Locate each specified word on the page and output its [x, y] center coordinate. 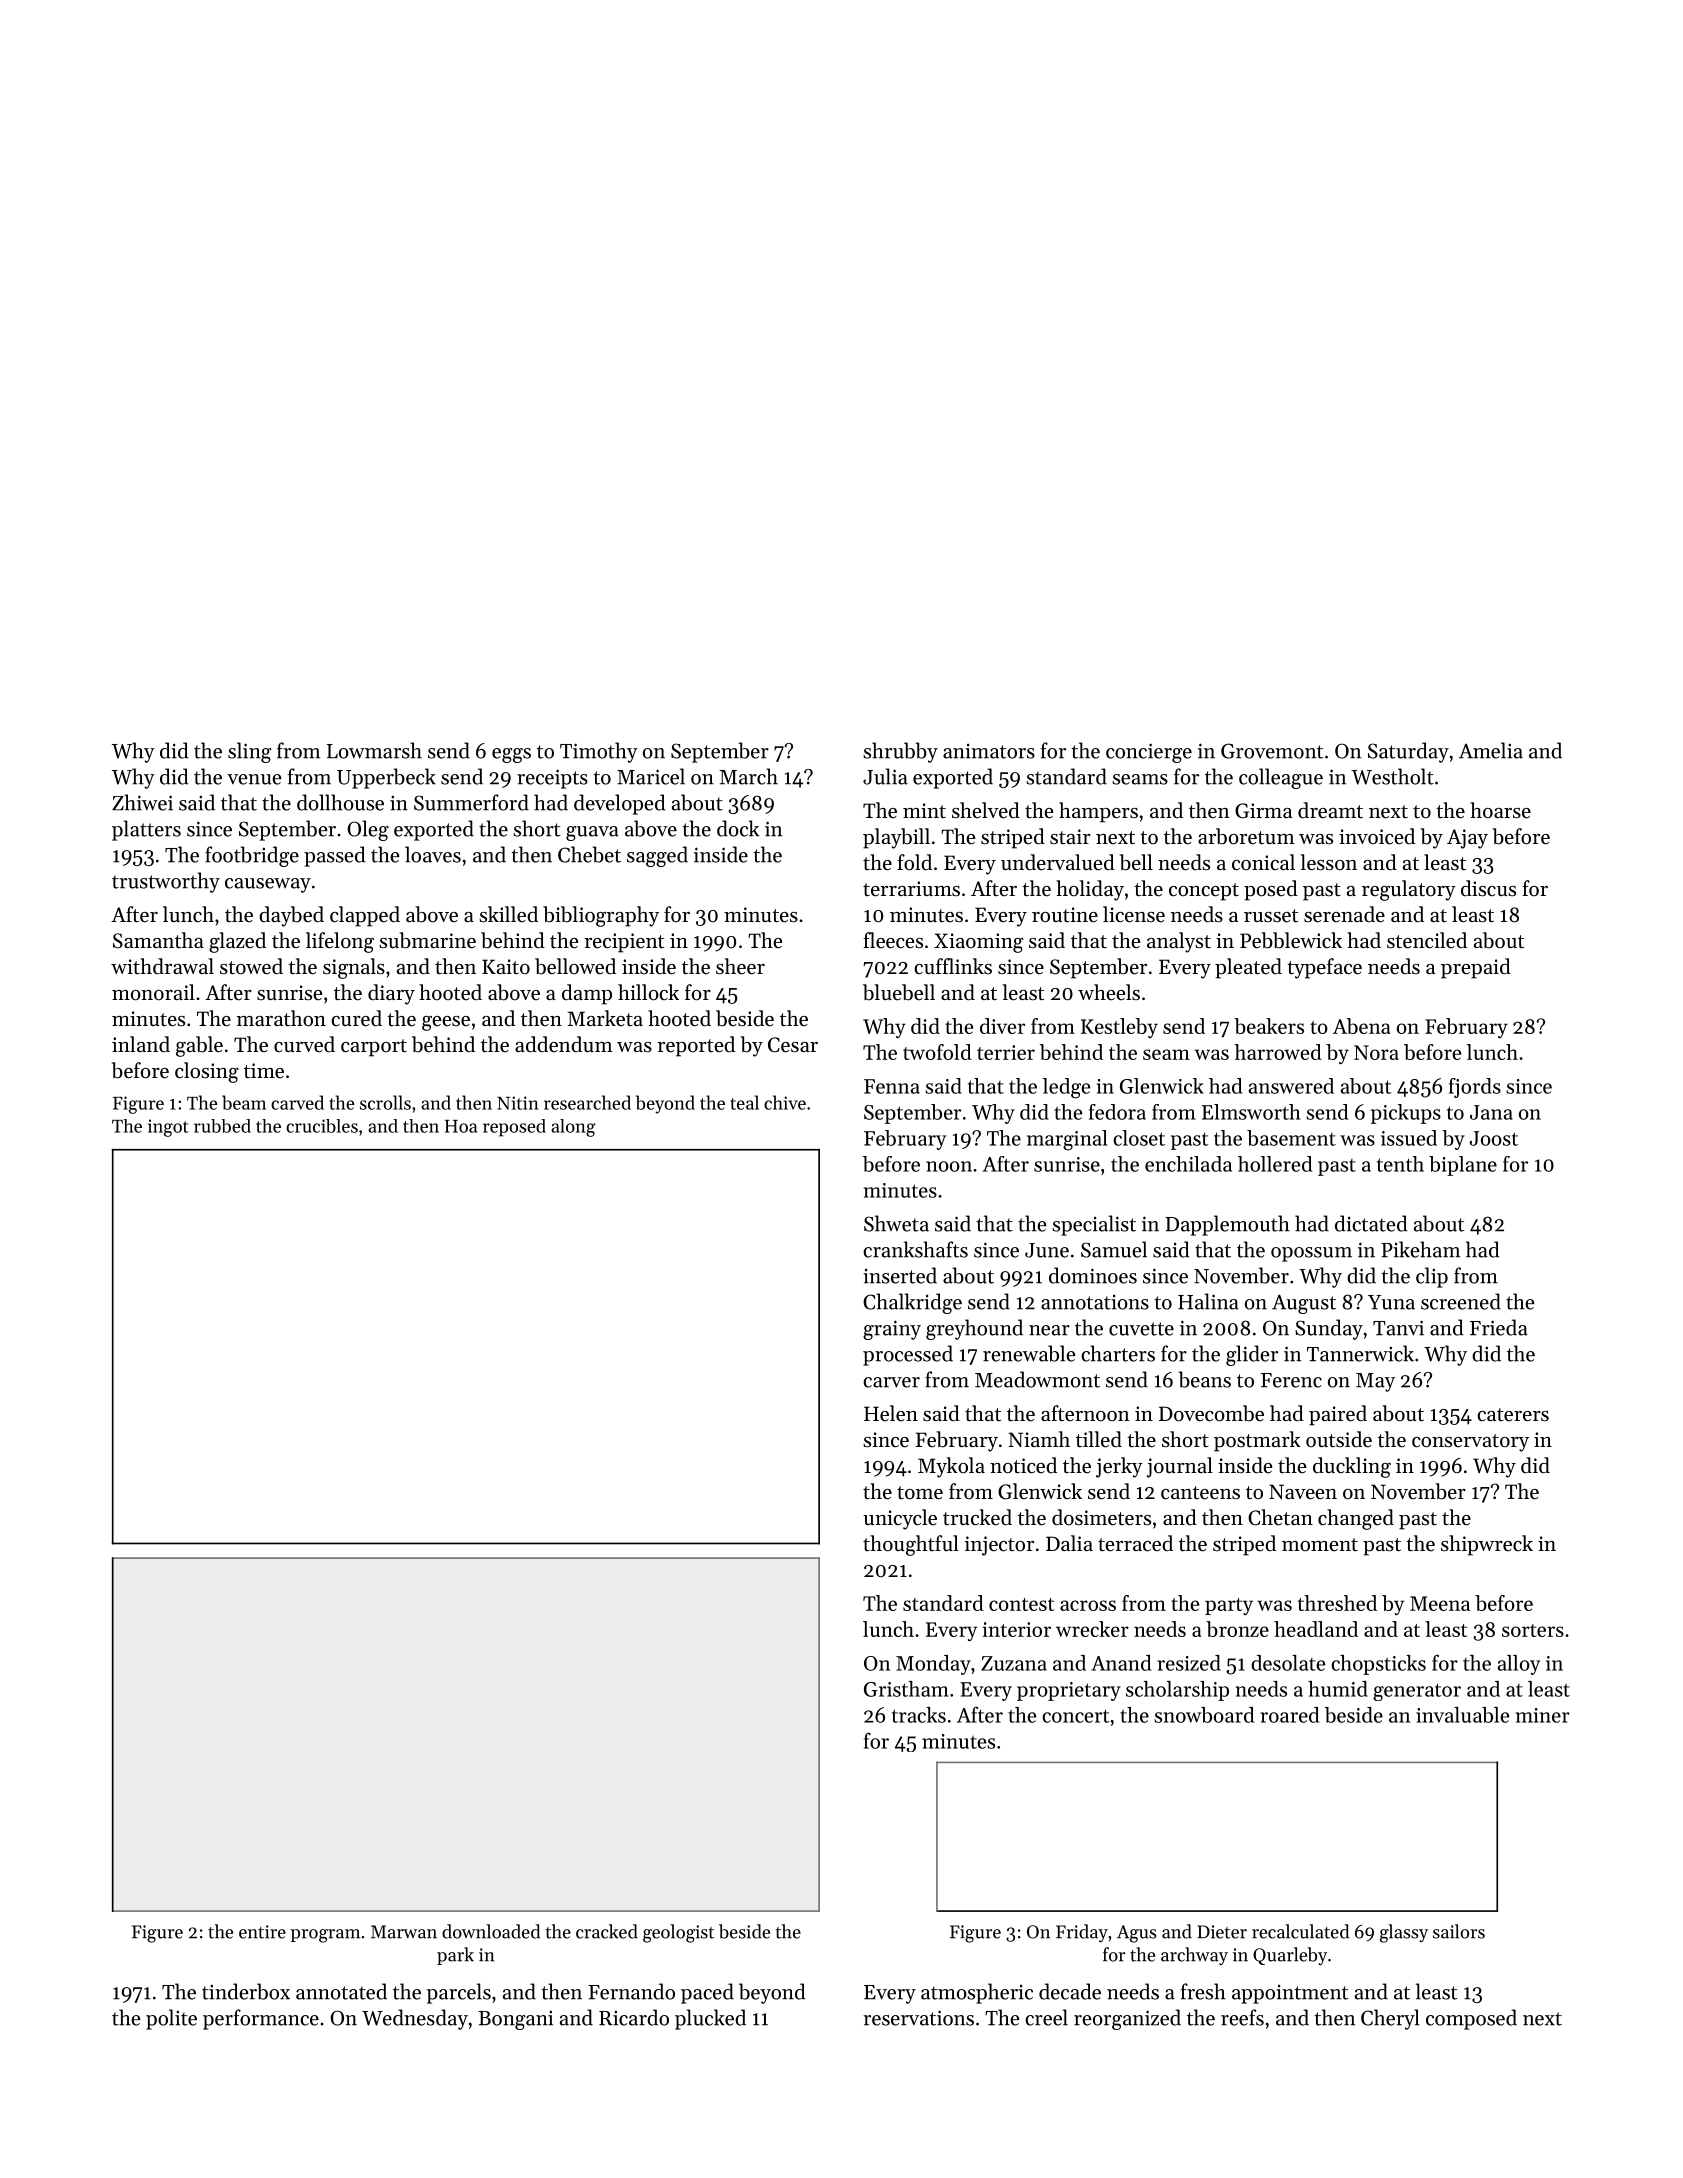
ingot [168, 1128]
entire [262, 1932]
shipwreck [1487, 1545]
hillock [648, 992]
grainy [892, 1330]
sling [250, 752]
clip [1432, 1277]
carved [297, 1102]
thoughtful [911, 1545]
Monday [933, 1665]
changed [1356, 1519]
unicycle [900, 1519]
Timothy [599, 752]
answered [1291, 1086]
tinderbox [246, 1991]
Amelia [1491, 750]
